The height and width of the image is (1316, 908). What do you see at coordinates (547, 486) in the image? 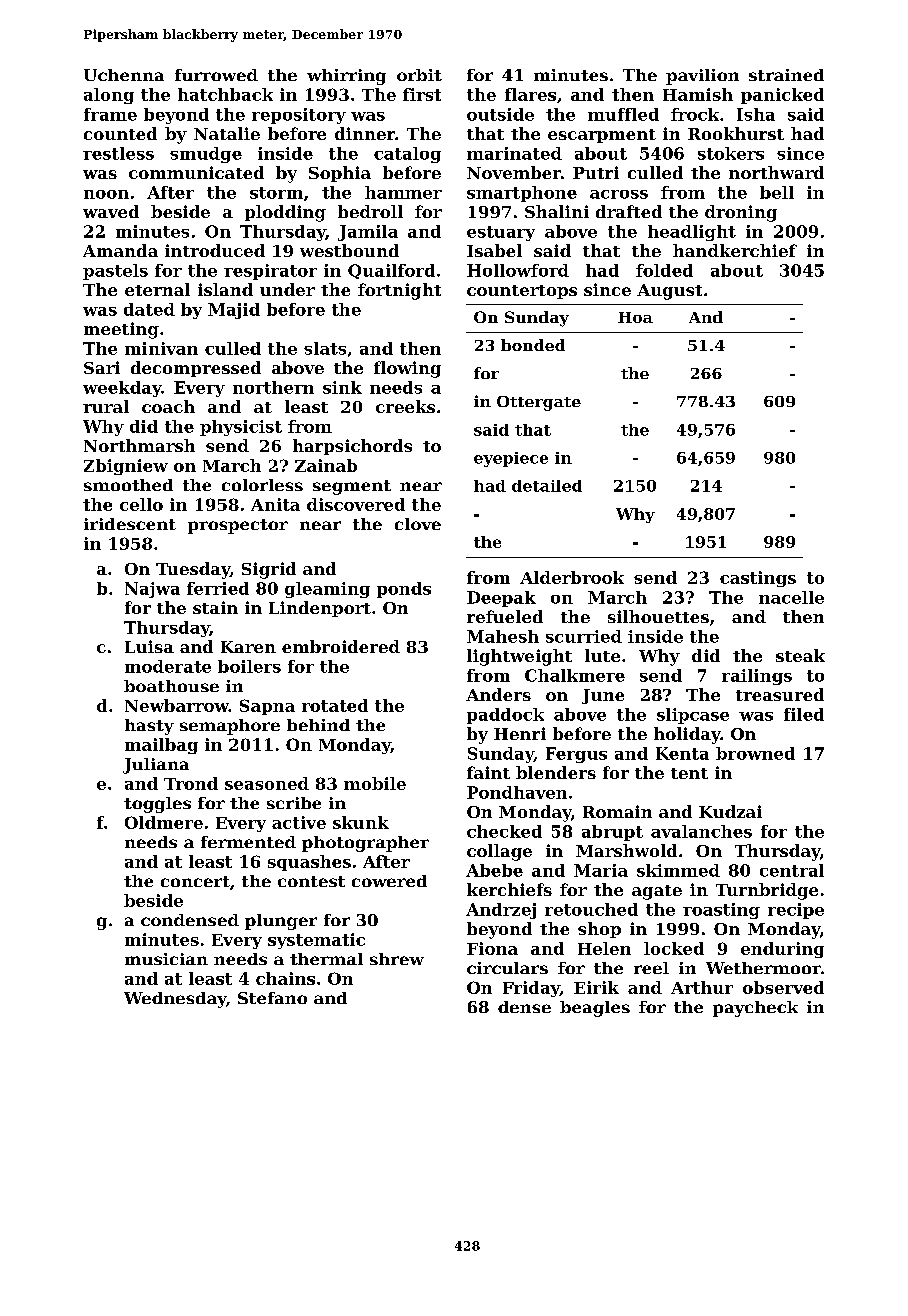
I see `detailed` at bounding box center [547, 486].
